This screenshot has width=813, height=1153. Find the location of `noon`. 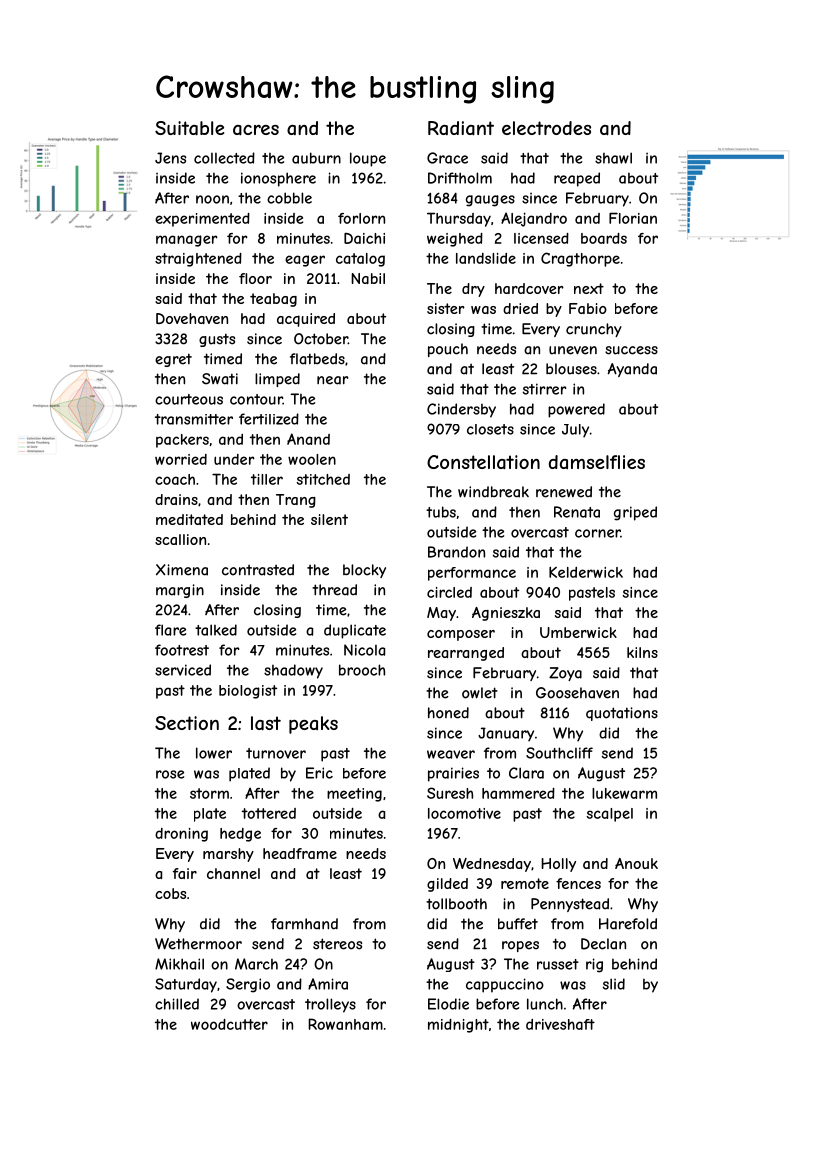

noon is located at coordinates (212, 199).
